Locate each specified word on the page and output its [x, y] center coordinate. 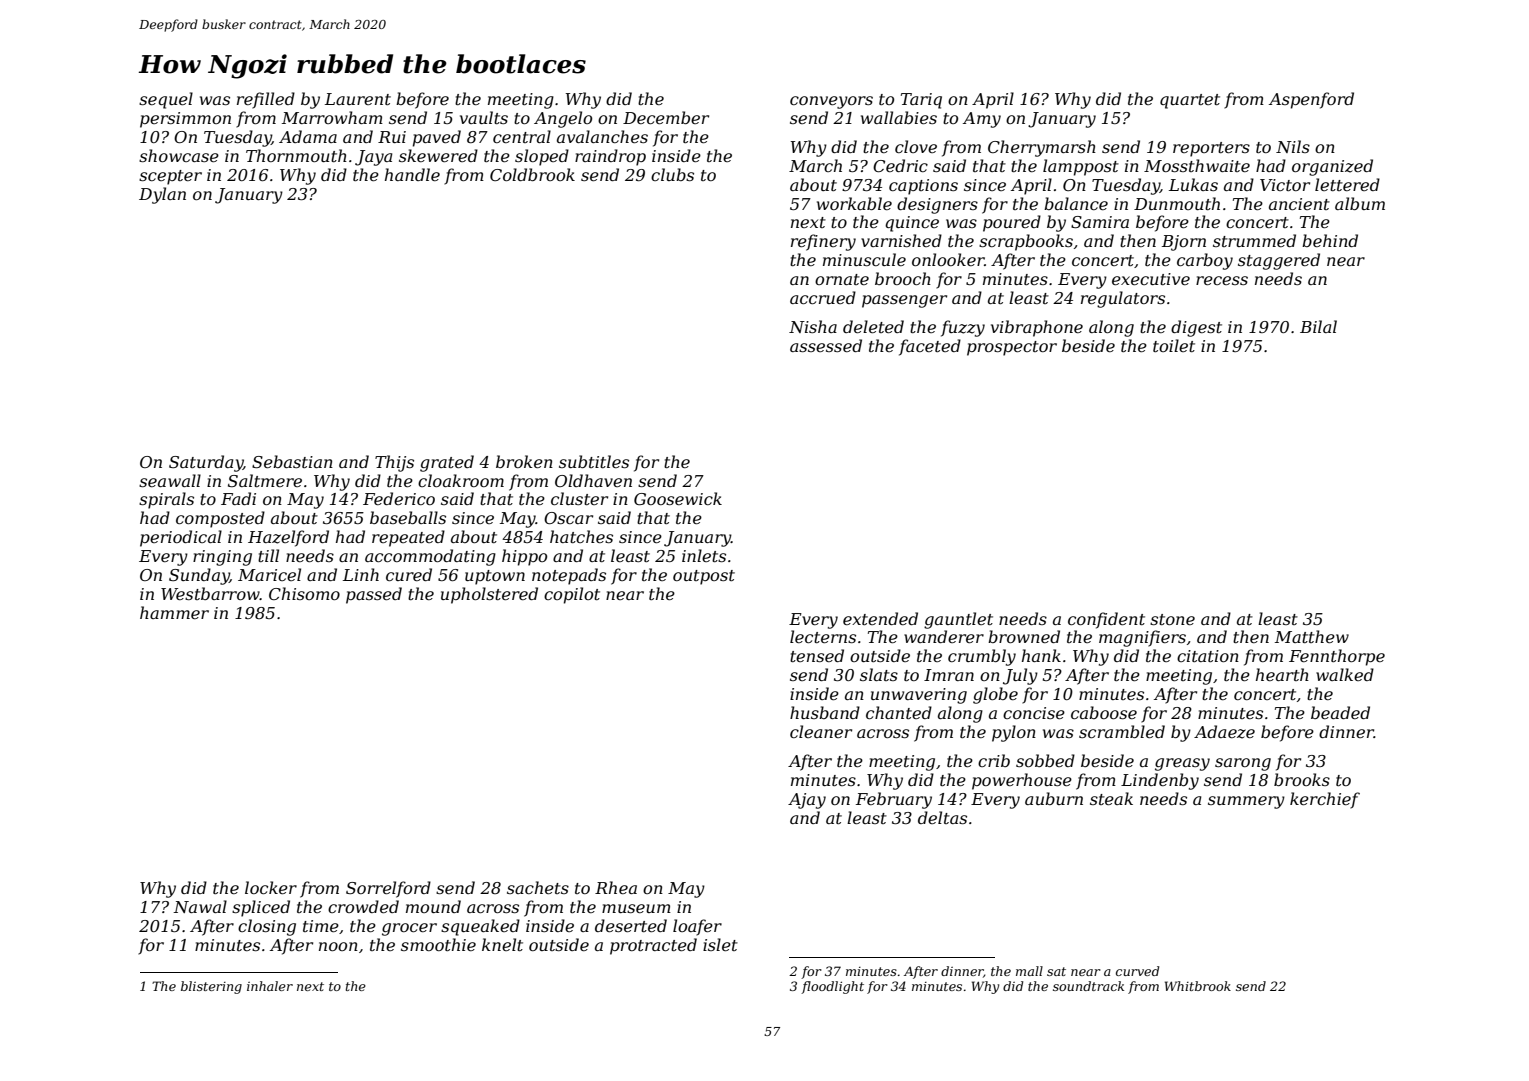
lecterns [823, 636]
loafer [697, 927]
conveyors [831, 102]
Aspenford [1311, 100]
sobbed [1045, 760]
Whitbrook [1198, 986]
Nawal [200, 906]
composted [220, 519]
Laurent [358, 99]
